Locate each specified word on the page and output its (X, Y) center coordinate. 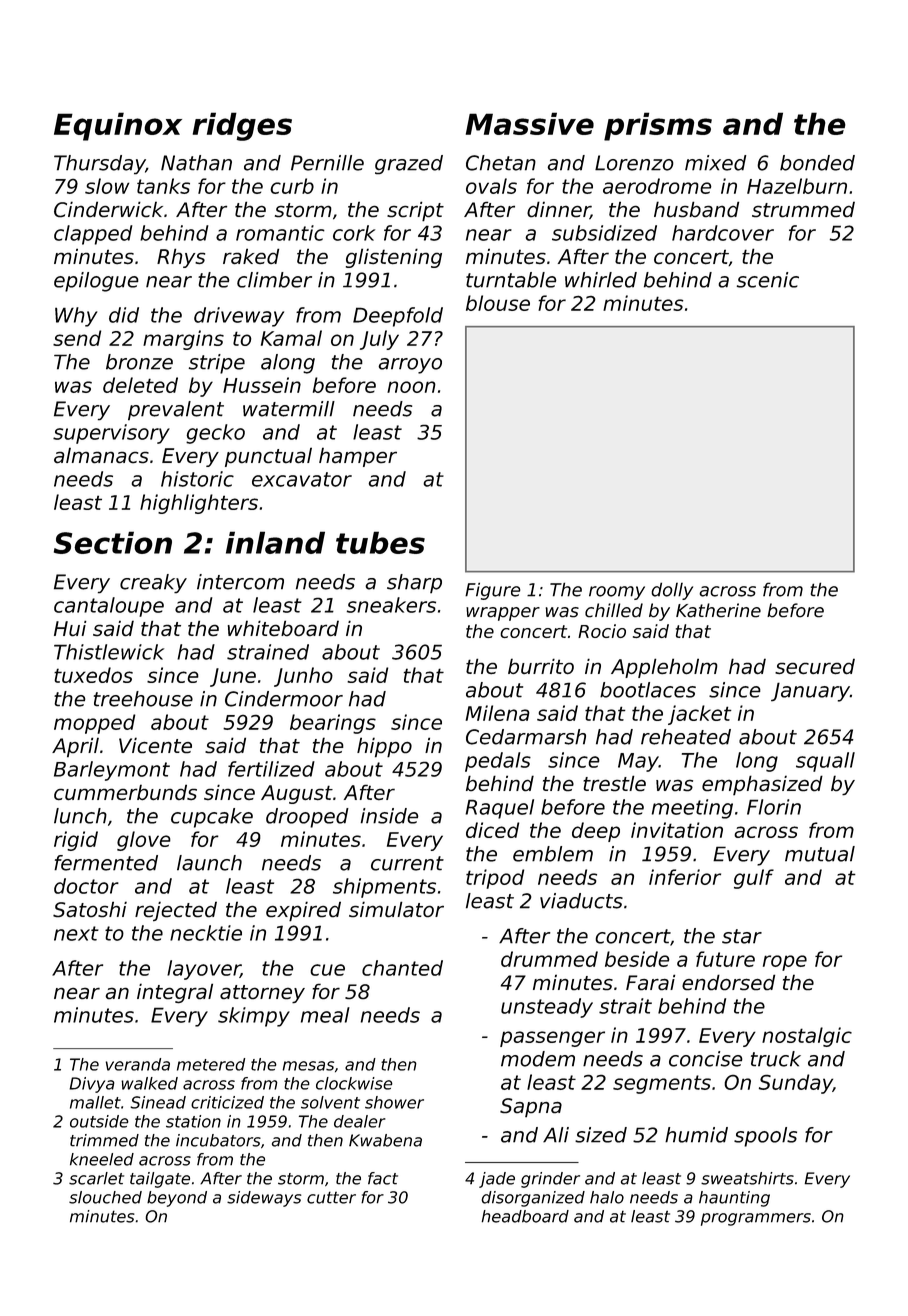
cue (328, 970)
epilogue (96, 282)
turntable (511, 280)
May (638, 762)
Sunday (796, 1084)
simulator (396, 909)
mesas (308, 1066)
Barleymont (112, 771)
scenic (768, 280)
